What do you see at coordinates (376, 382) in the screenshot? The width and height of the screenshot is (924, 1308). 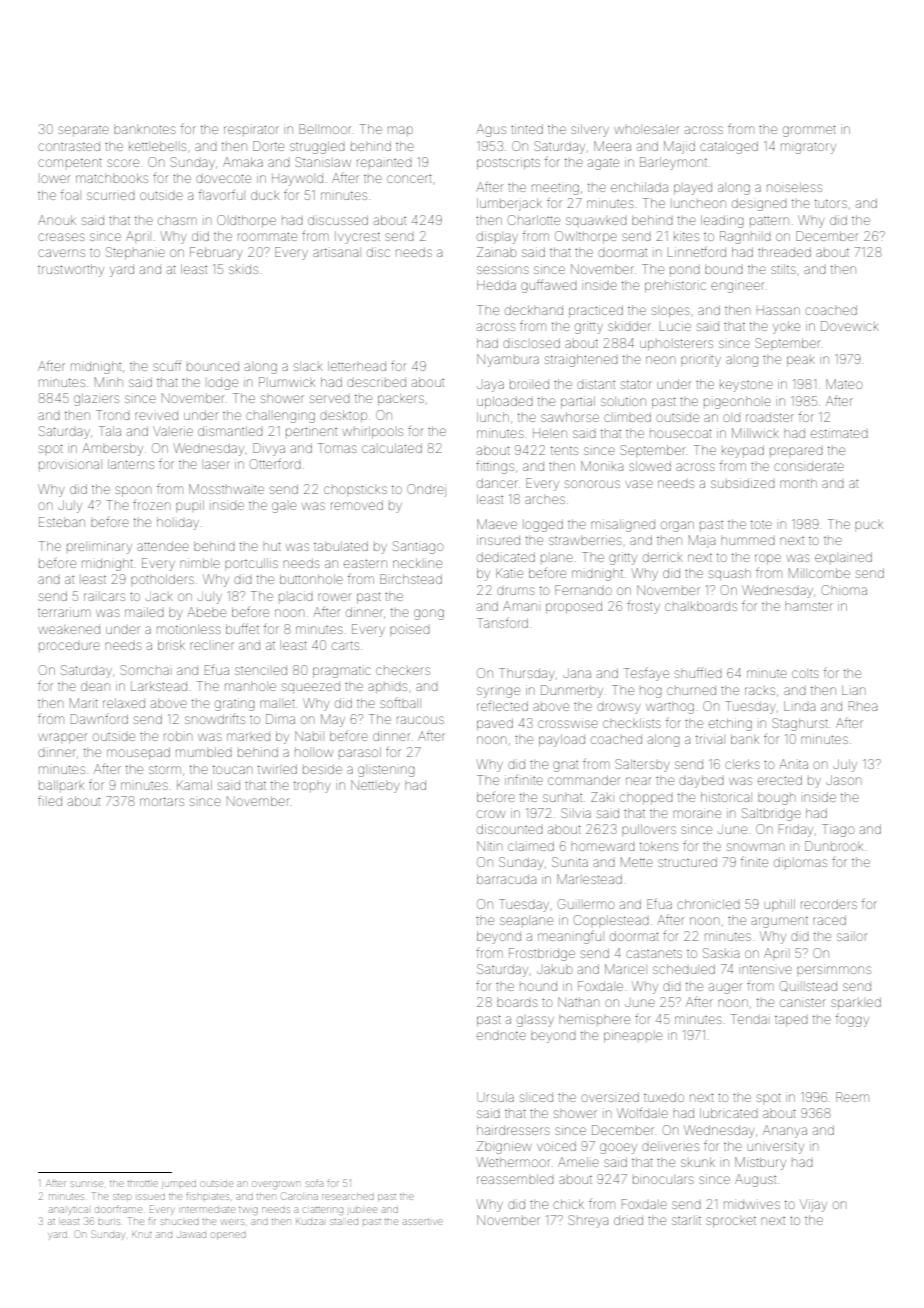 I see `described` at bounding box center [376, 382].
